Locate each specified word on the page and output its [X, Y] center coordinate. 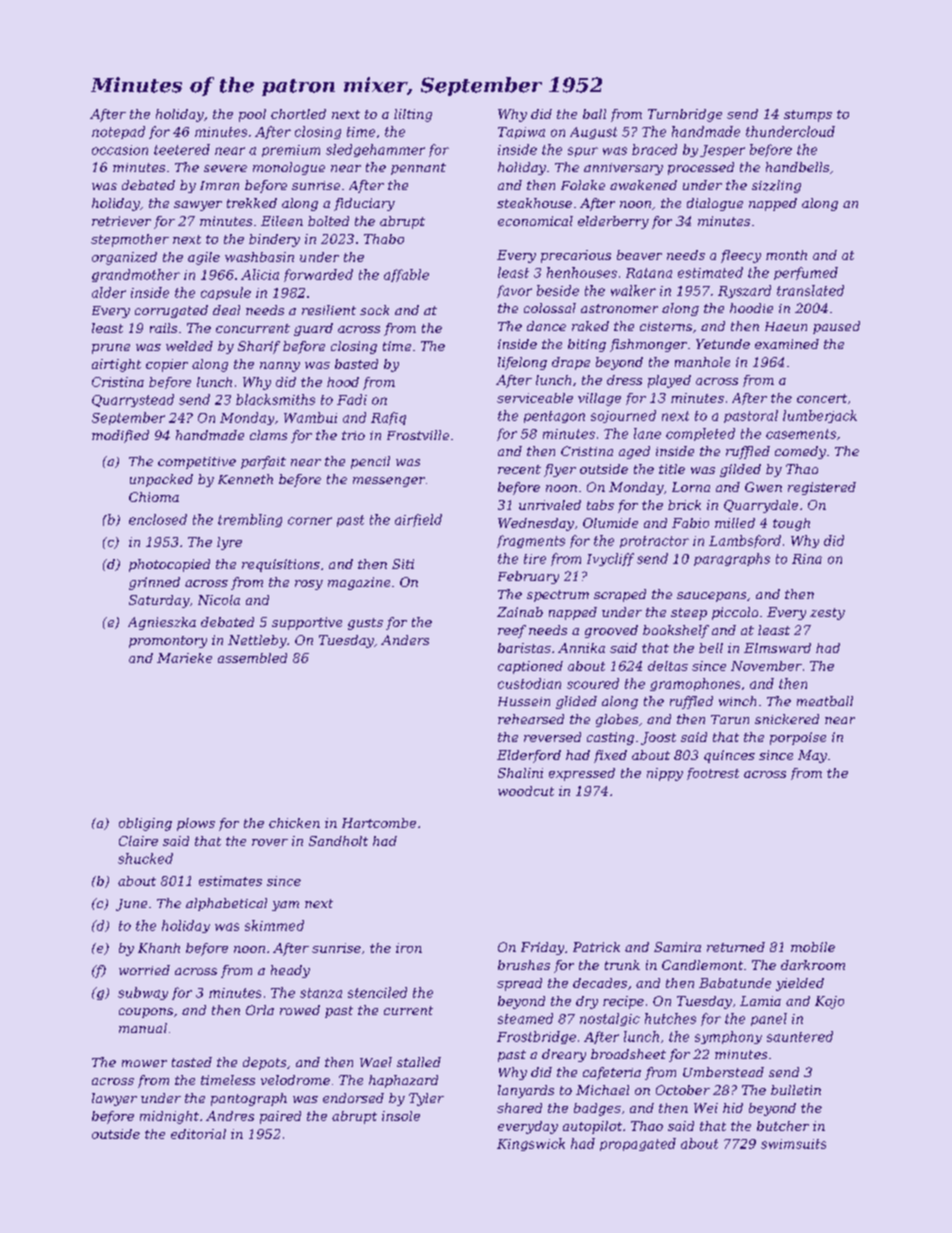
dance [546, 326]
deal [226, 310]
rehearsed [531, 719]
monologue [289, 168]
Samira [677, 947]
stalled [419, 1062]
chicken [294, 823]
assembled [252, 658]
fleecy [741, 256]
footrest [713, 774]
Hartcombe [379, 823]
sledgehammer [375, 150]
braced [654, 149]
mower [144, 1063]
